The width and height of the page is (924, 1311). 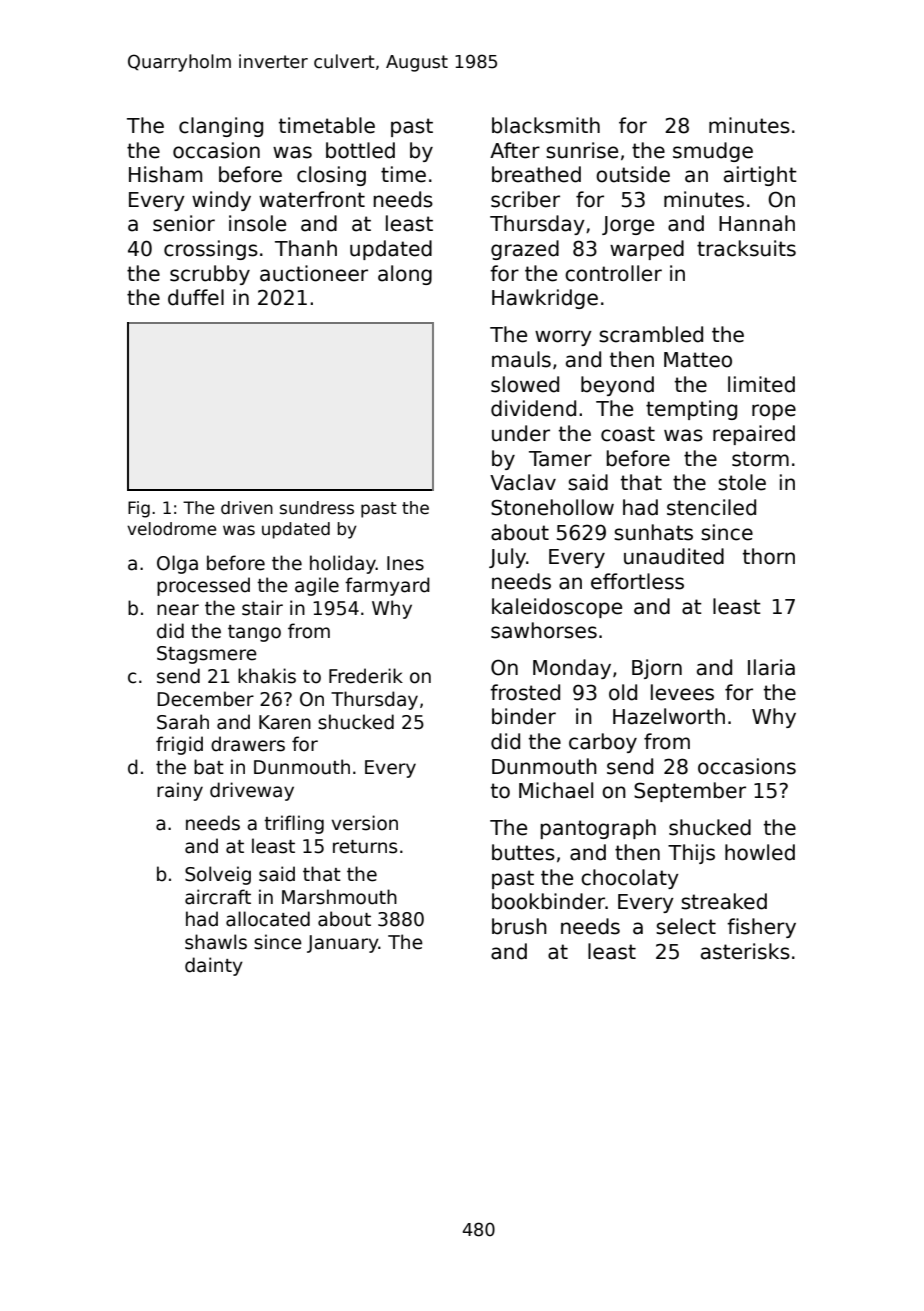 I want to click on Hannah, so click(x=757, y=223).
